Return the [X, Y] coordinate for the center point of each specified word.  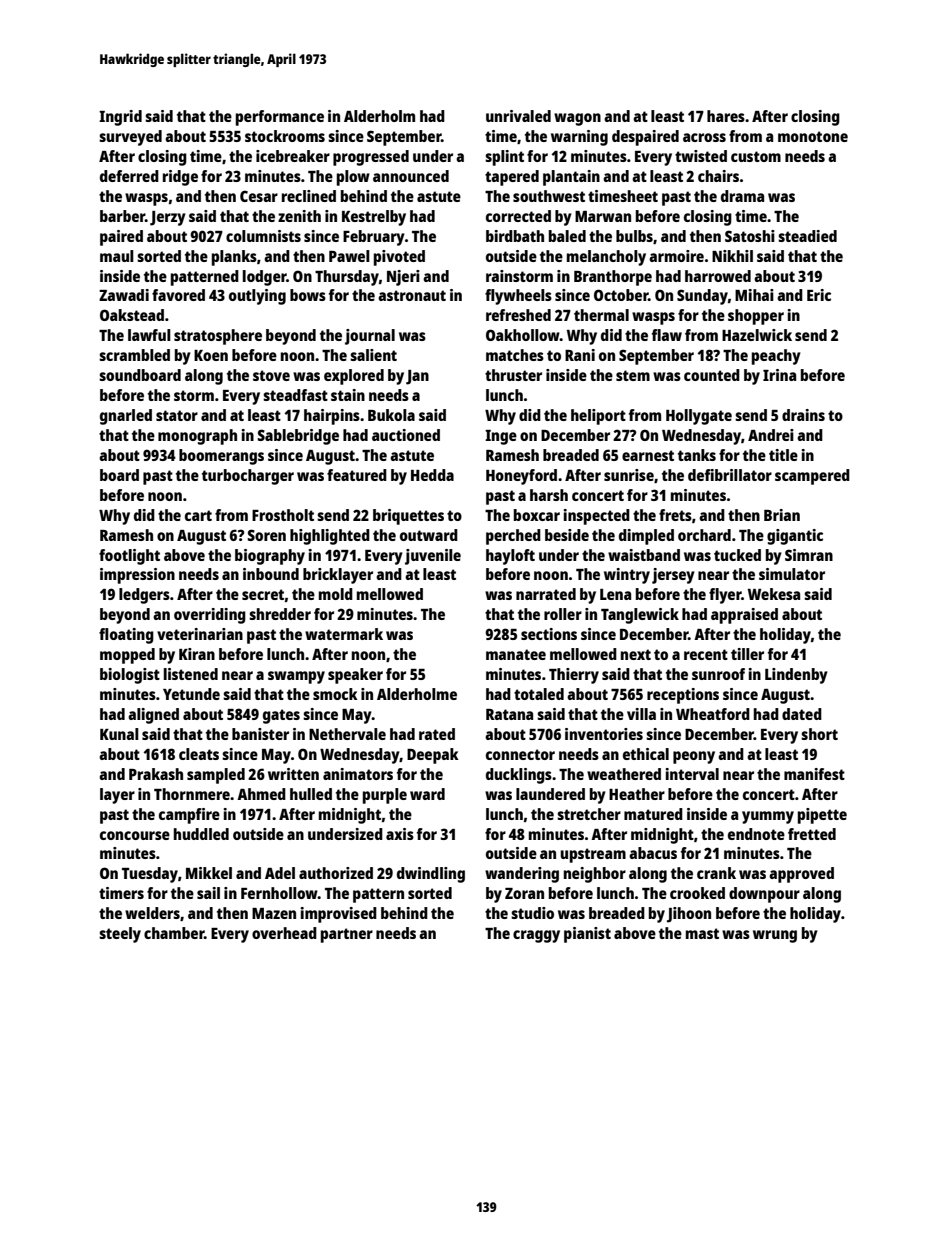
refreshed [518, 315]
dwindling [431, 875]
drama [742, 196]
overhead [284, 933]
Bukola [391, 415]
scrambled [134, 355]
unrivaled [518, 116]
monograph [197, 437]
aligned [153, 716]
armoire [676, 256]
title [783, 455]
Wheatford [713, 714]
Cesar [259, 196]
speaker [355, 676]
